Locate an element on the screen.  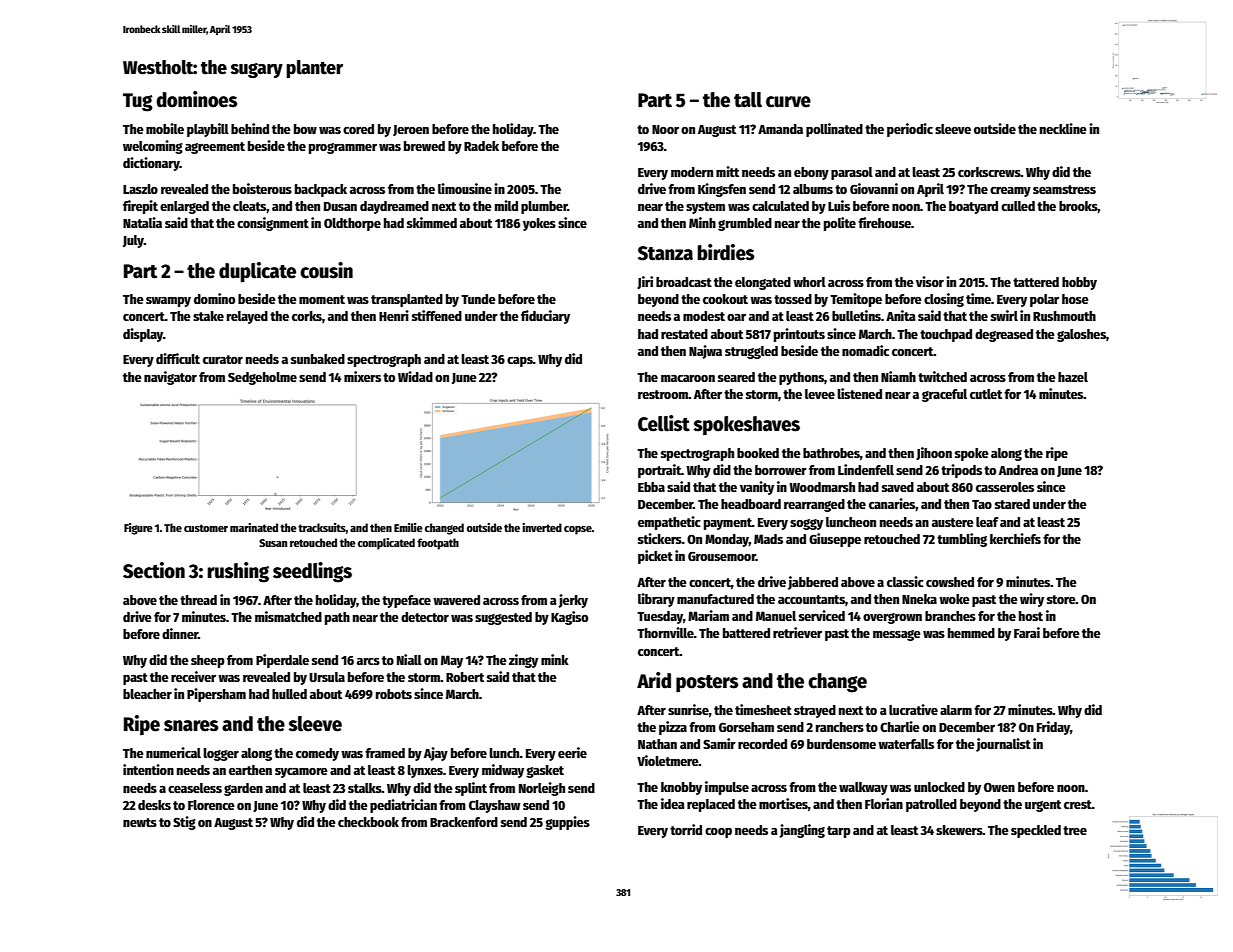
caps is located at coordinates (520, 362).
